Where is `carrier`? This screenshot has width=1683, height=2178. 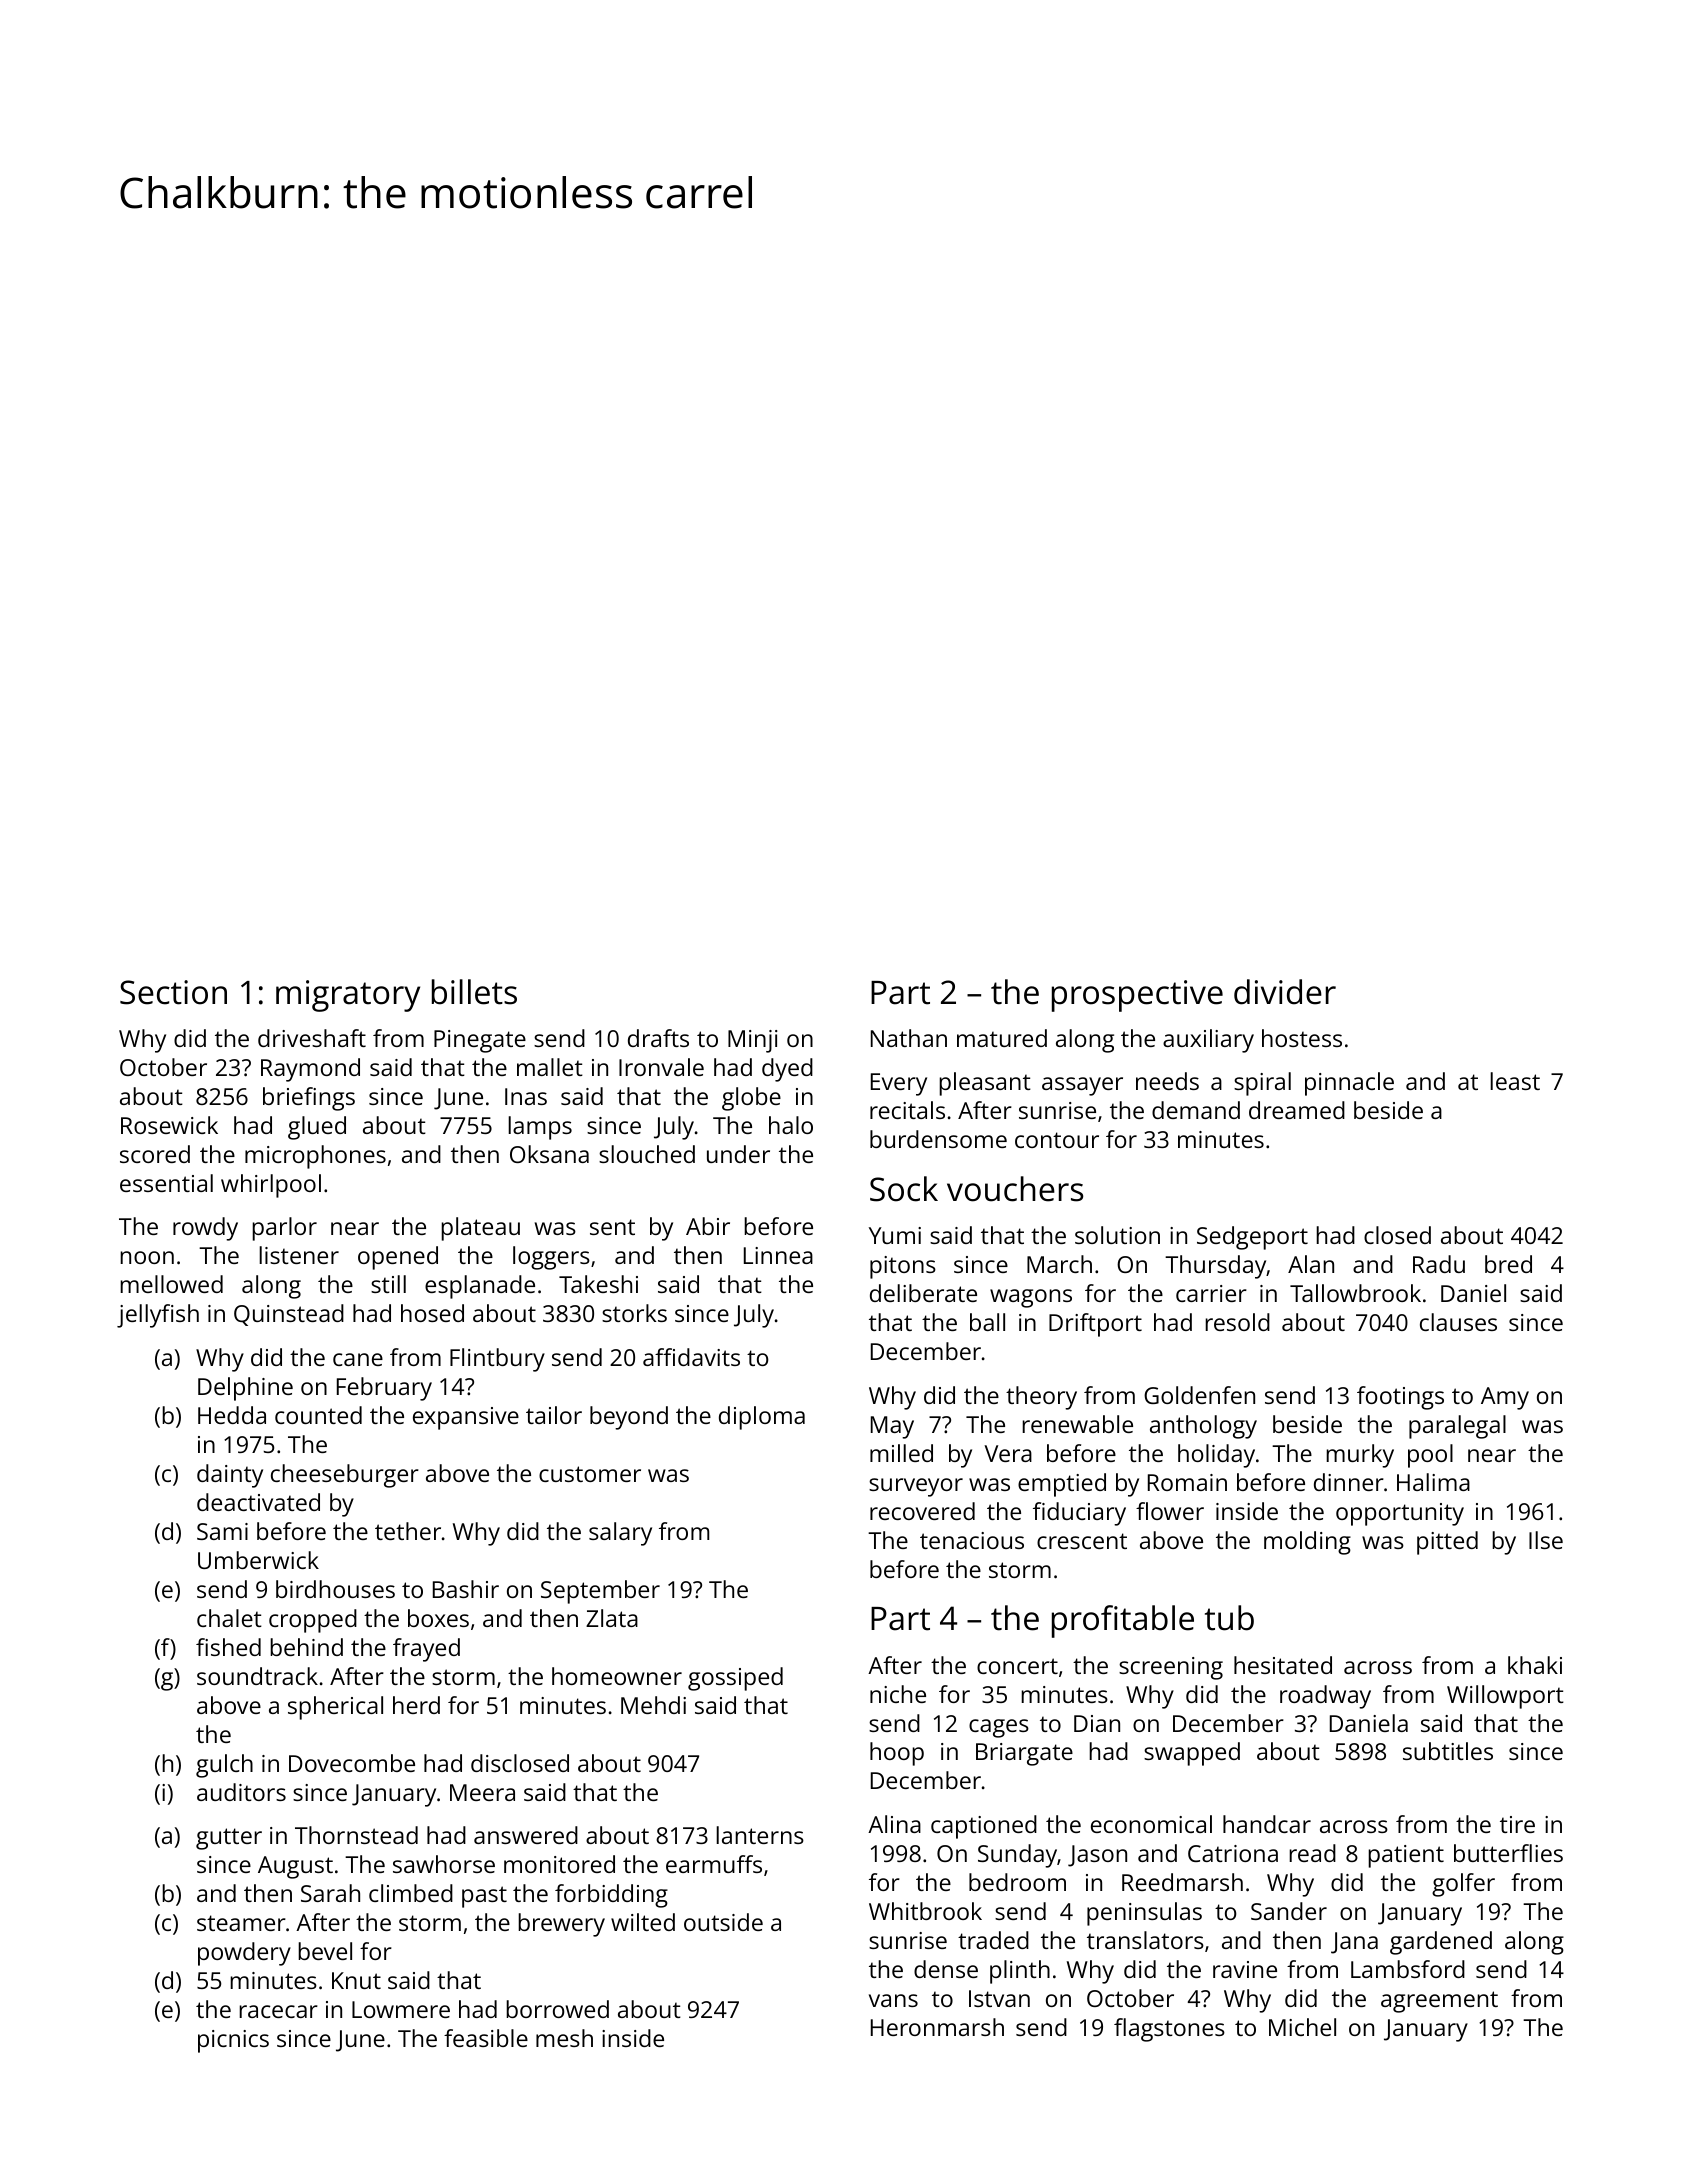 carrier is located at coordinates (1211, 1293).
